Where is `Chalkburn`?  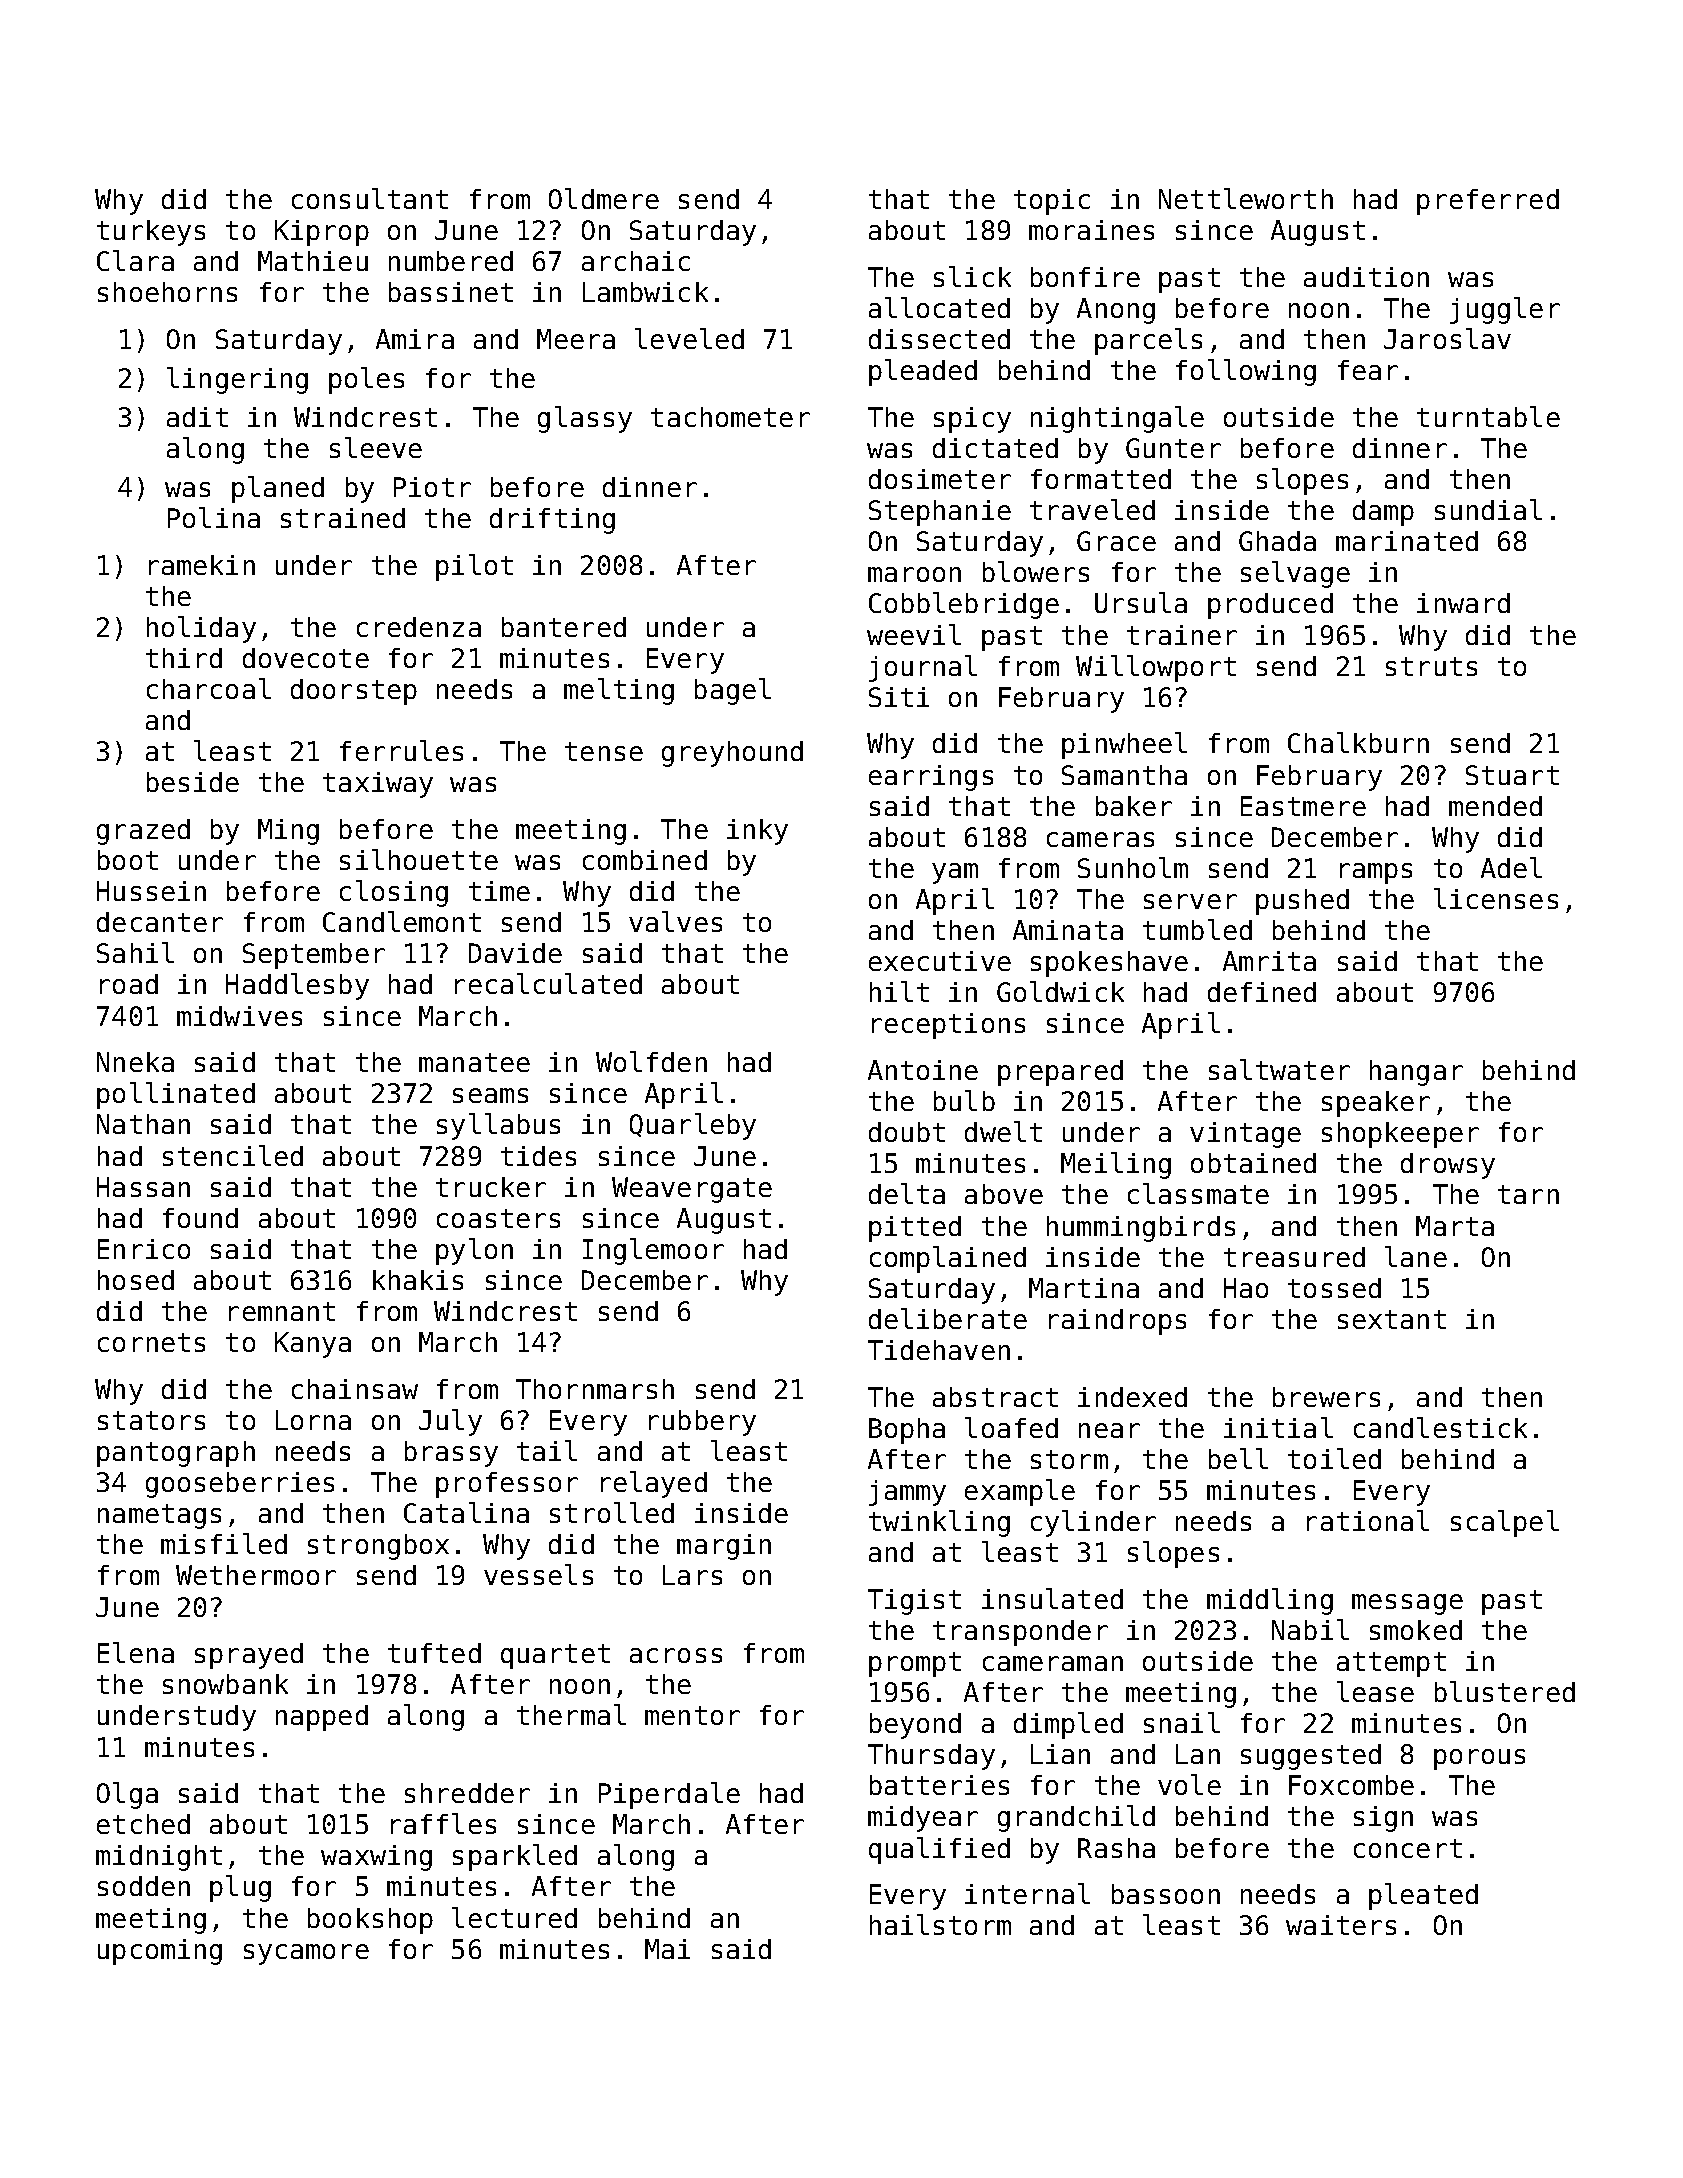 Chalkburn is located at coordinates (1358, 742).
